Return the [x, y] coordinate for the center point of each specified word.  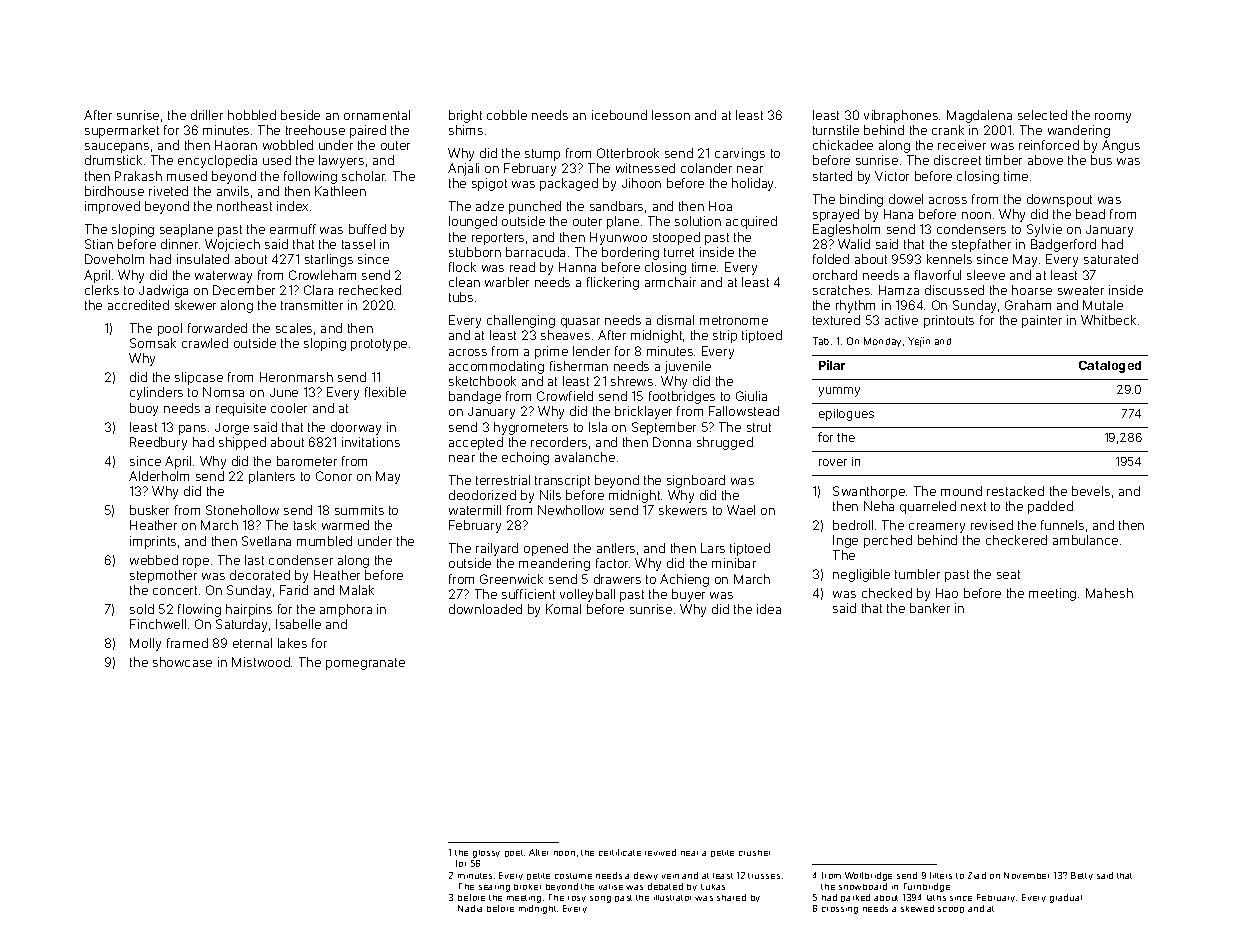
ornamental [377, 115]
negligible [861, 575]
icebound [619, 115]
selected [1042, 115]
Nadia [470, 908]
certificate [620, 852]
